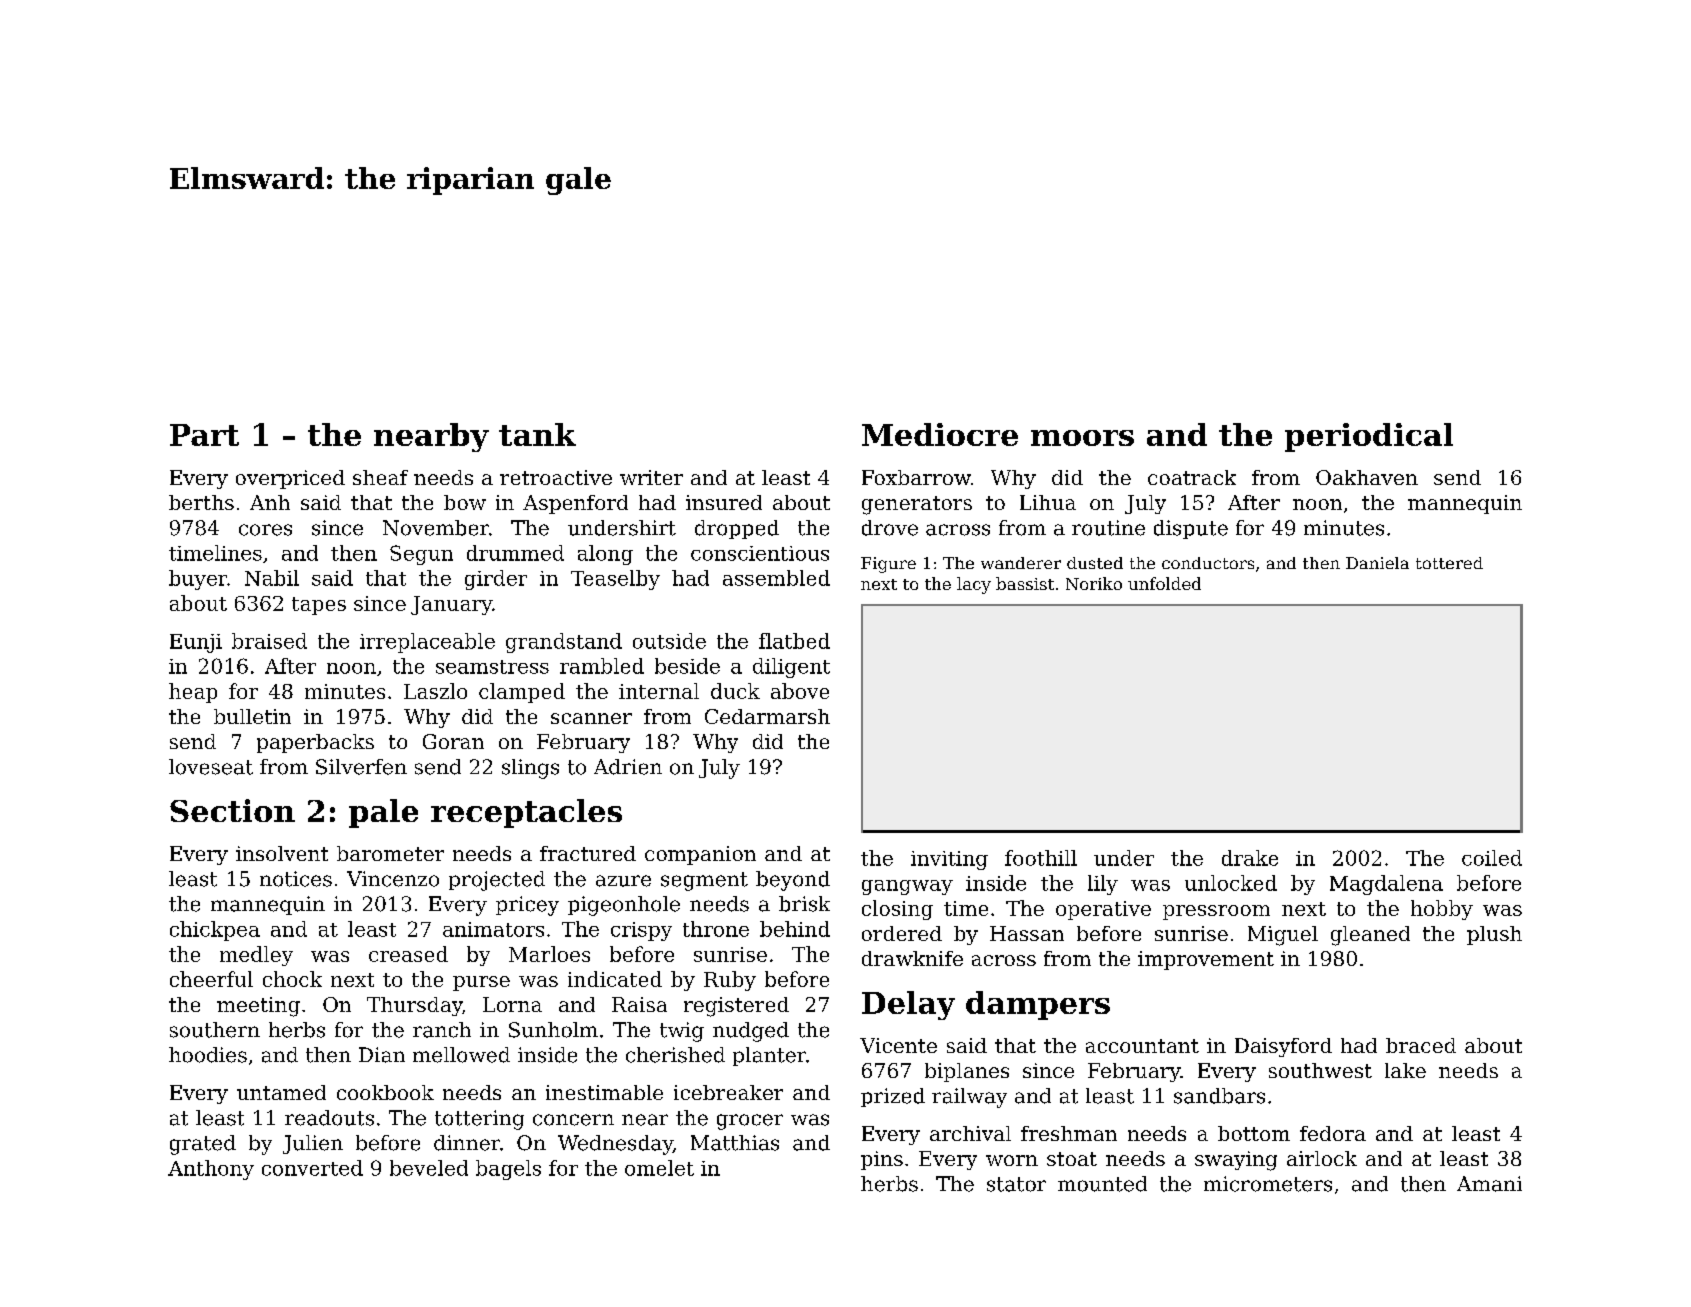  I want to click on icebreaker, so click(728, 1092).
